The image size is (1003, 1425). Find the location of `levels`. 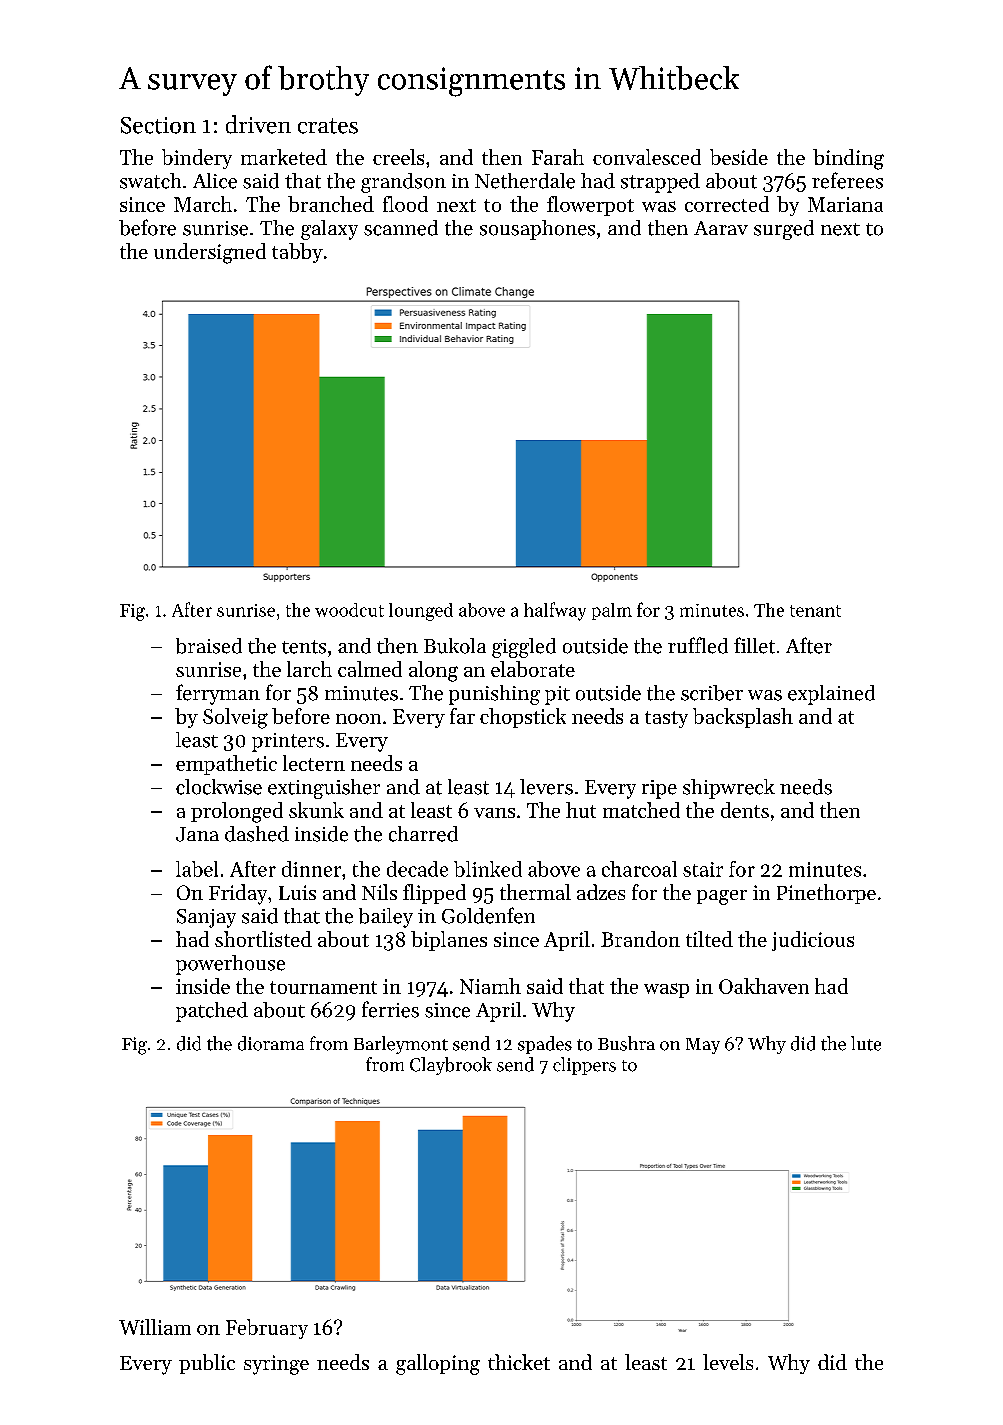

levels is located at coordinates (728, 1362).
